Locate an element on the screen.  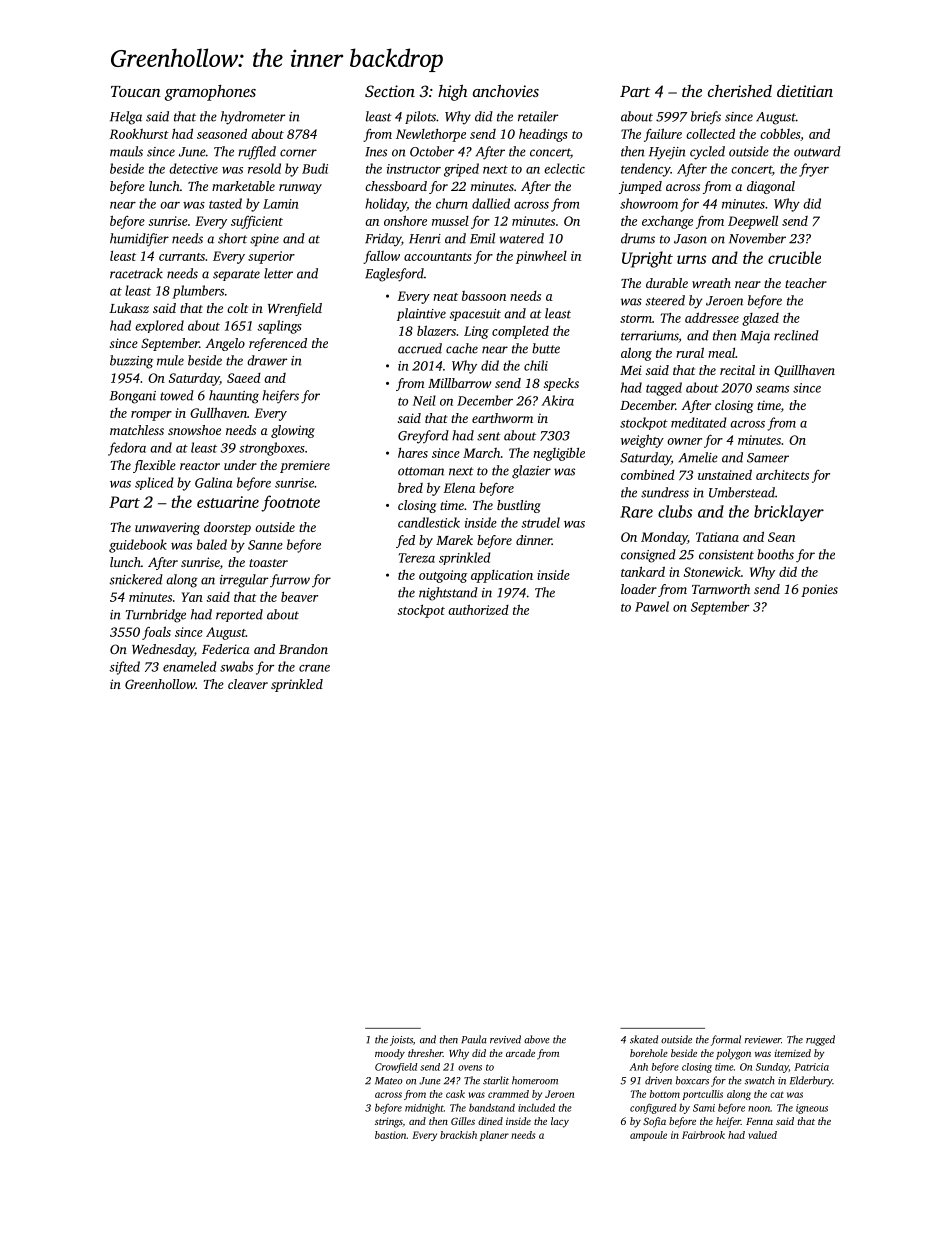
authorized is located at coordinates (478, 609).
